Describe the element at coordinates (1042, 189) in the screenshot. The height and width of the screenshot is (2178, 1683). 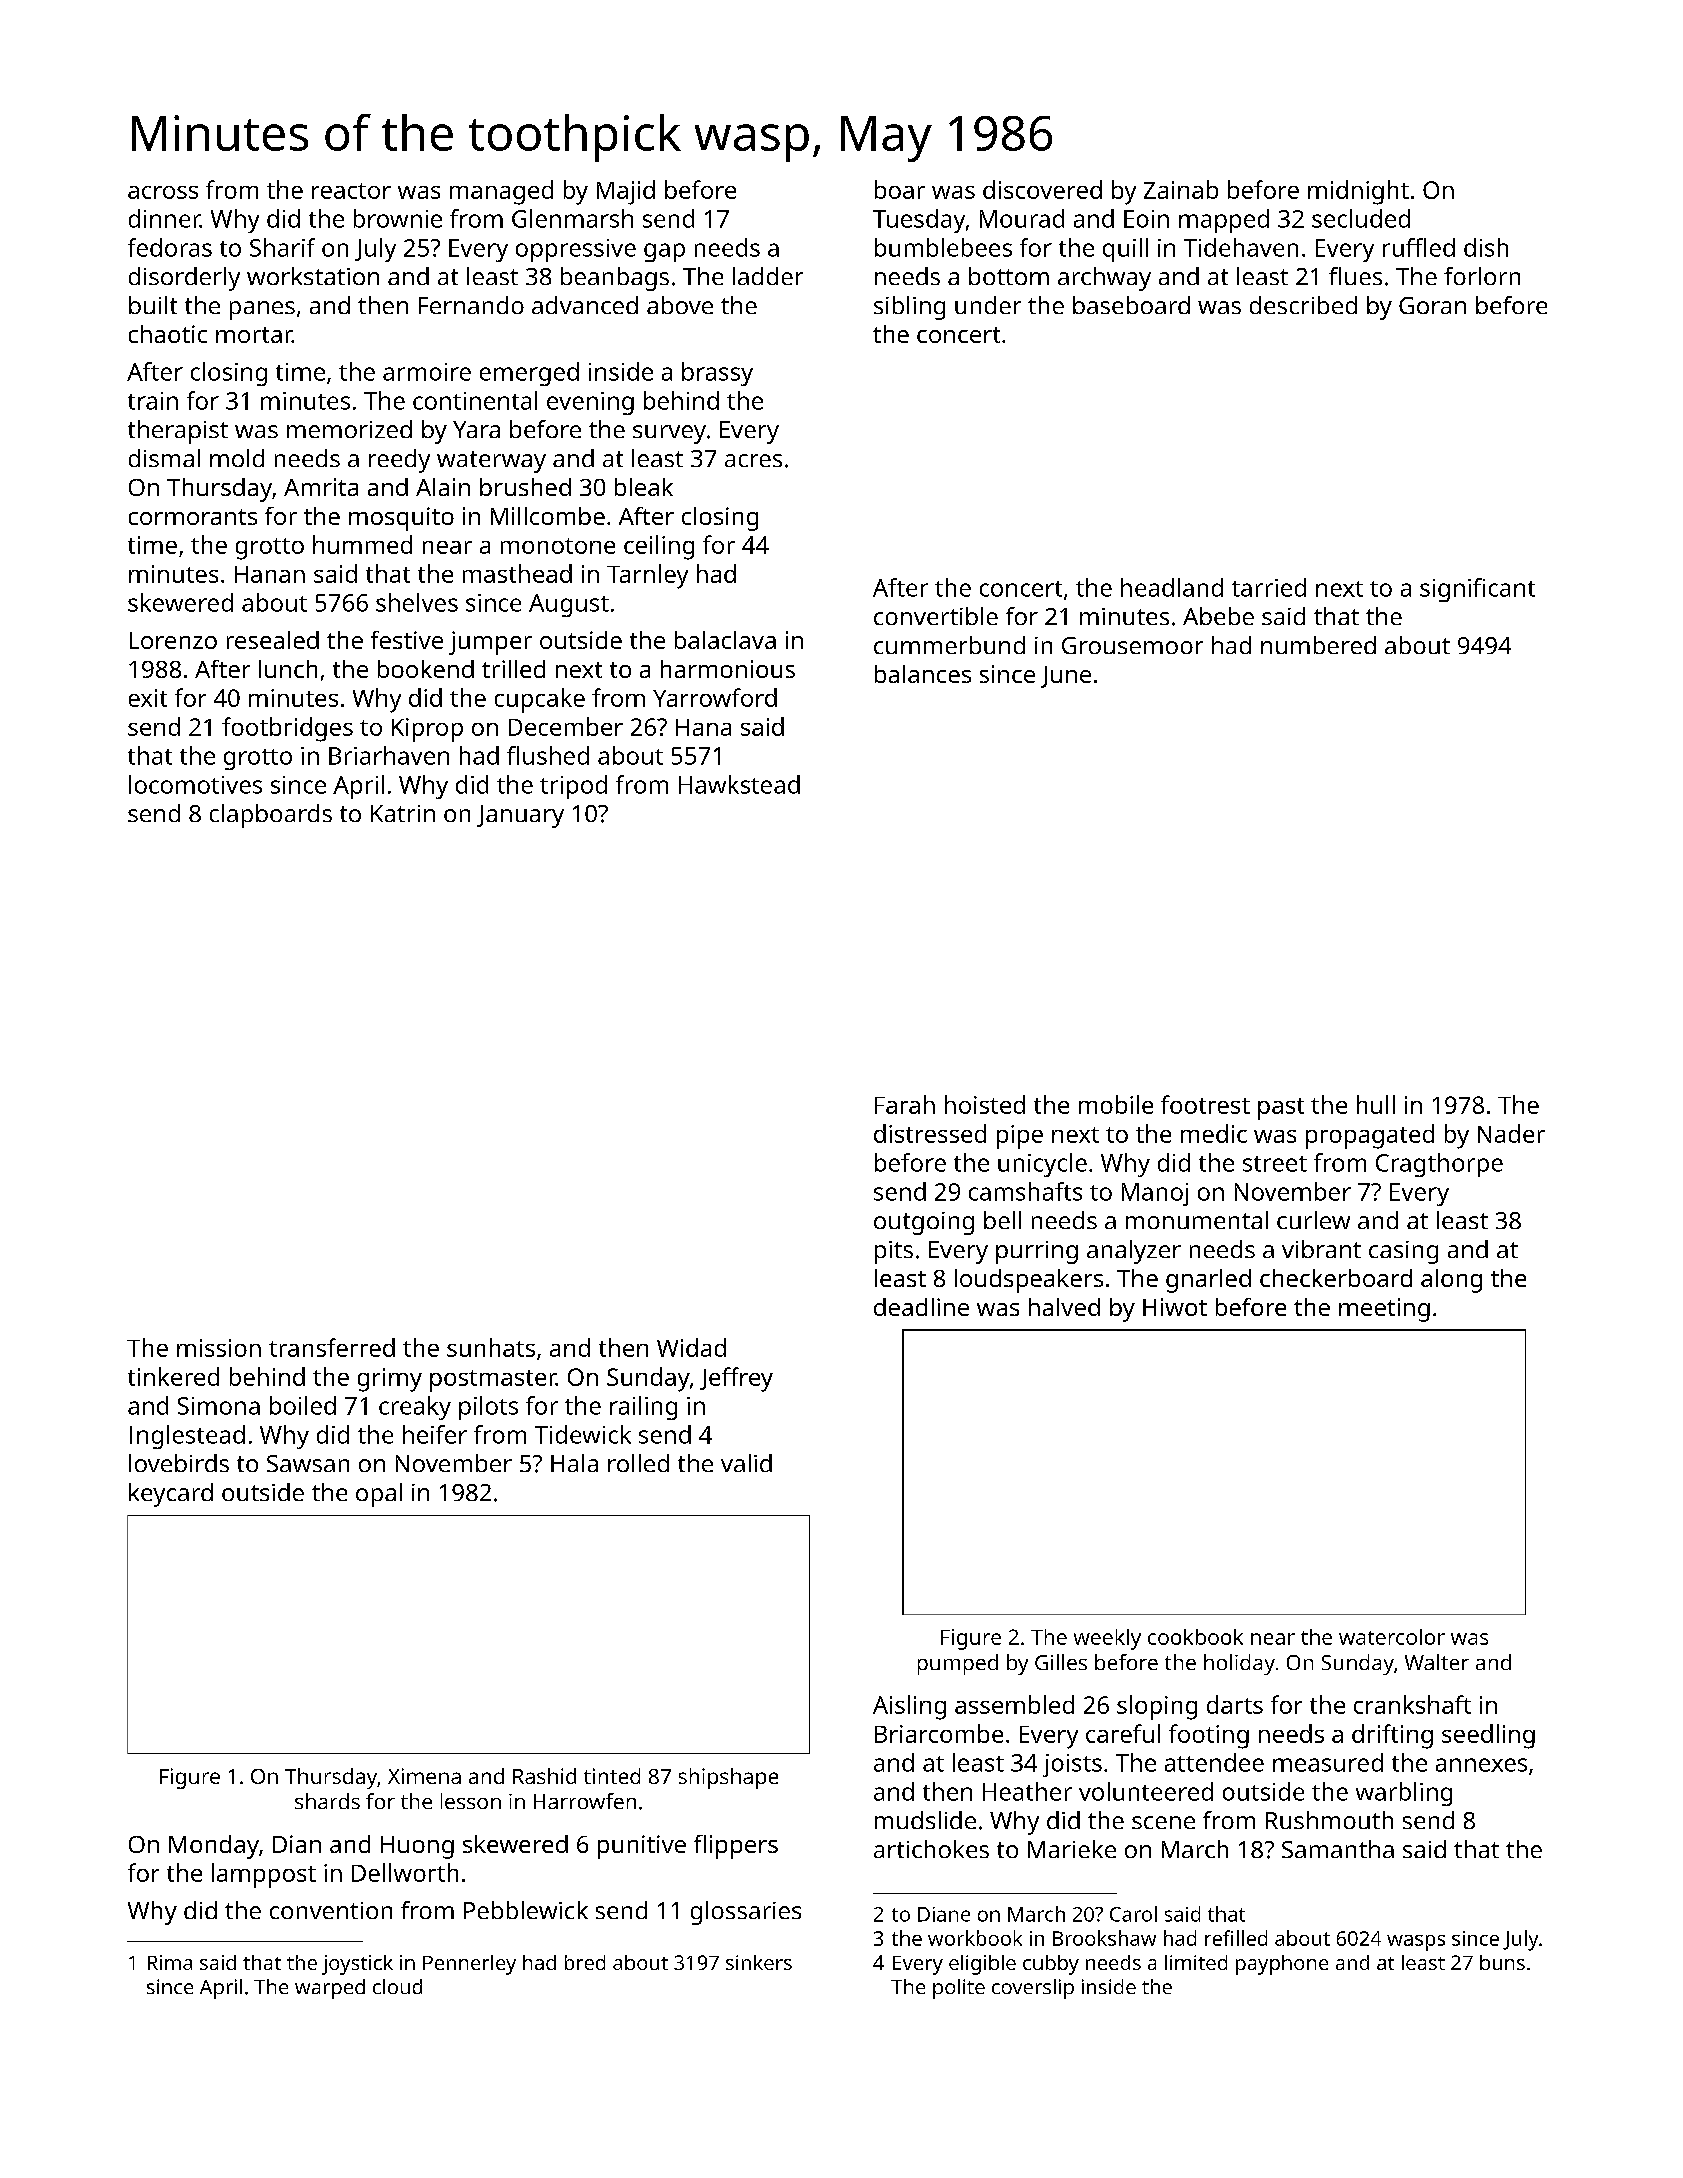
I see `discovered` at that location.
